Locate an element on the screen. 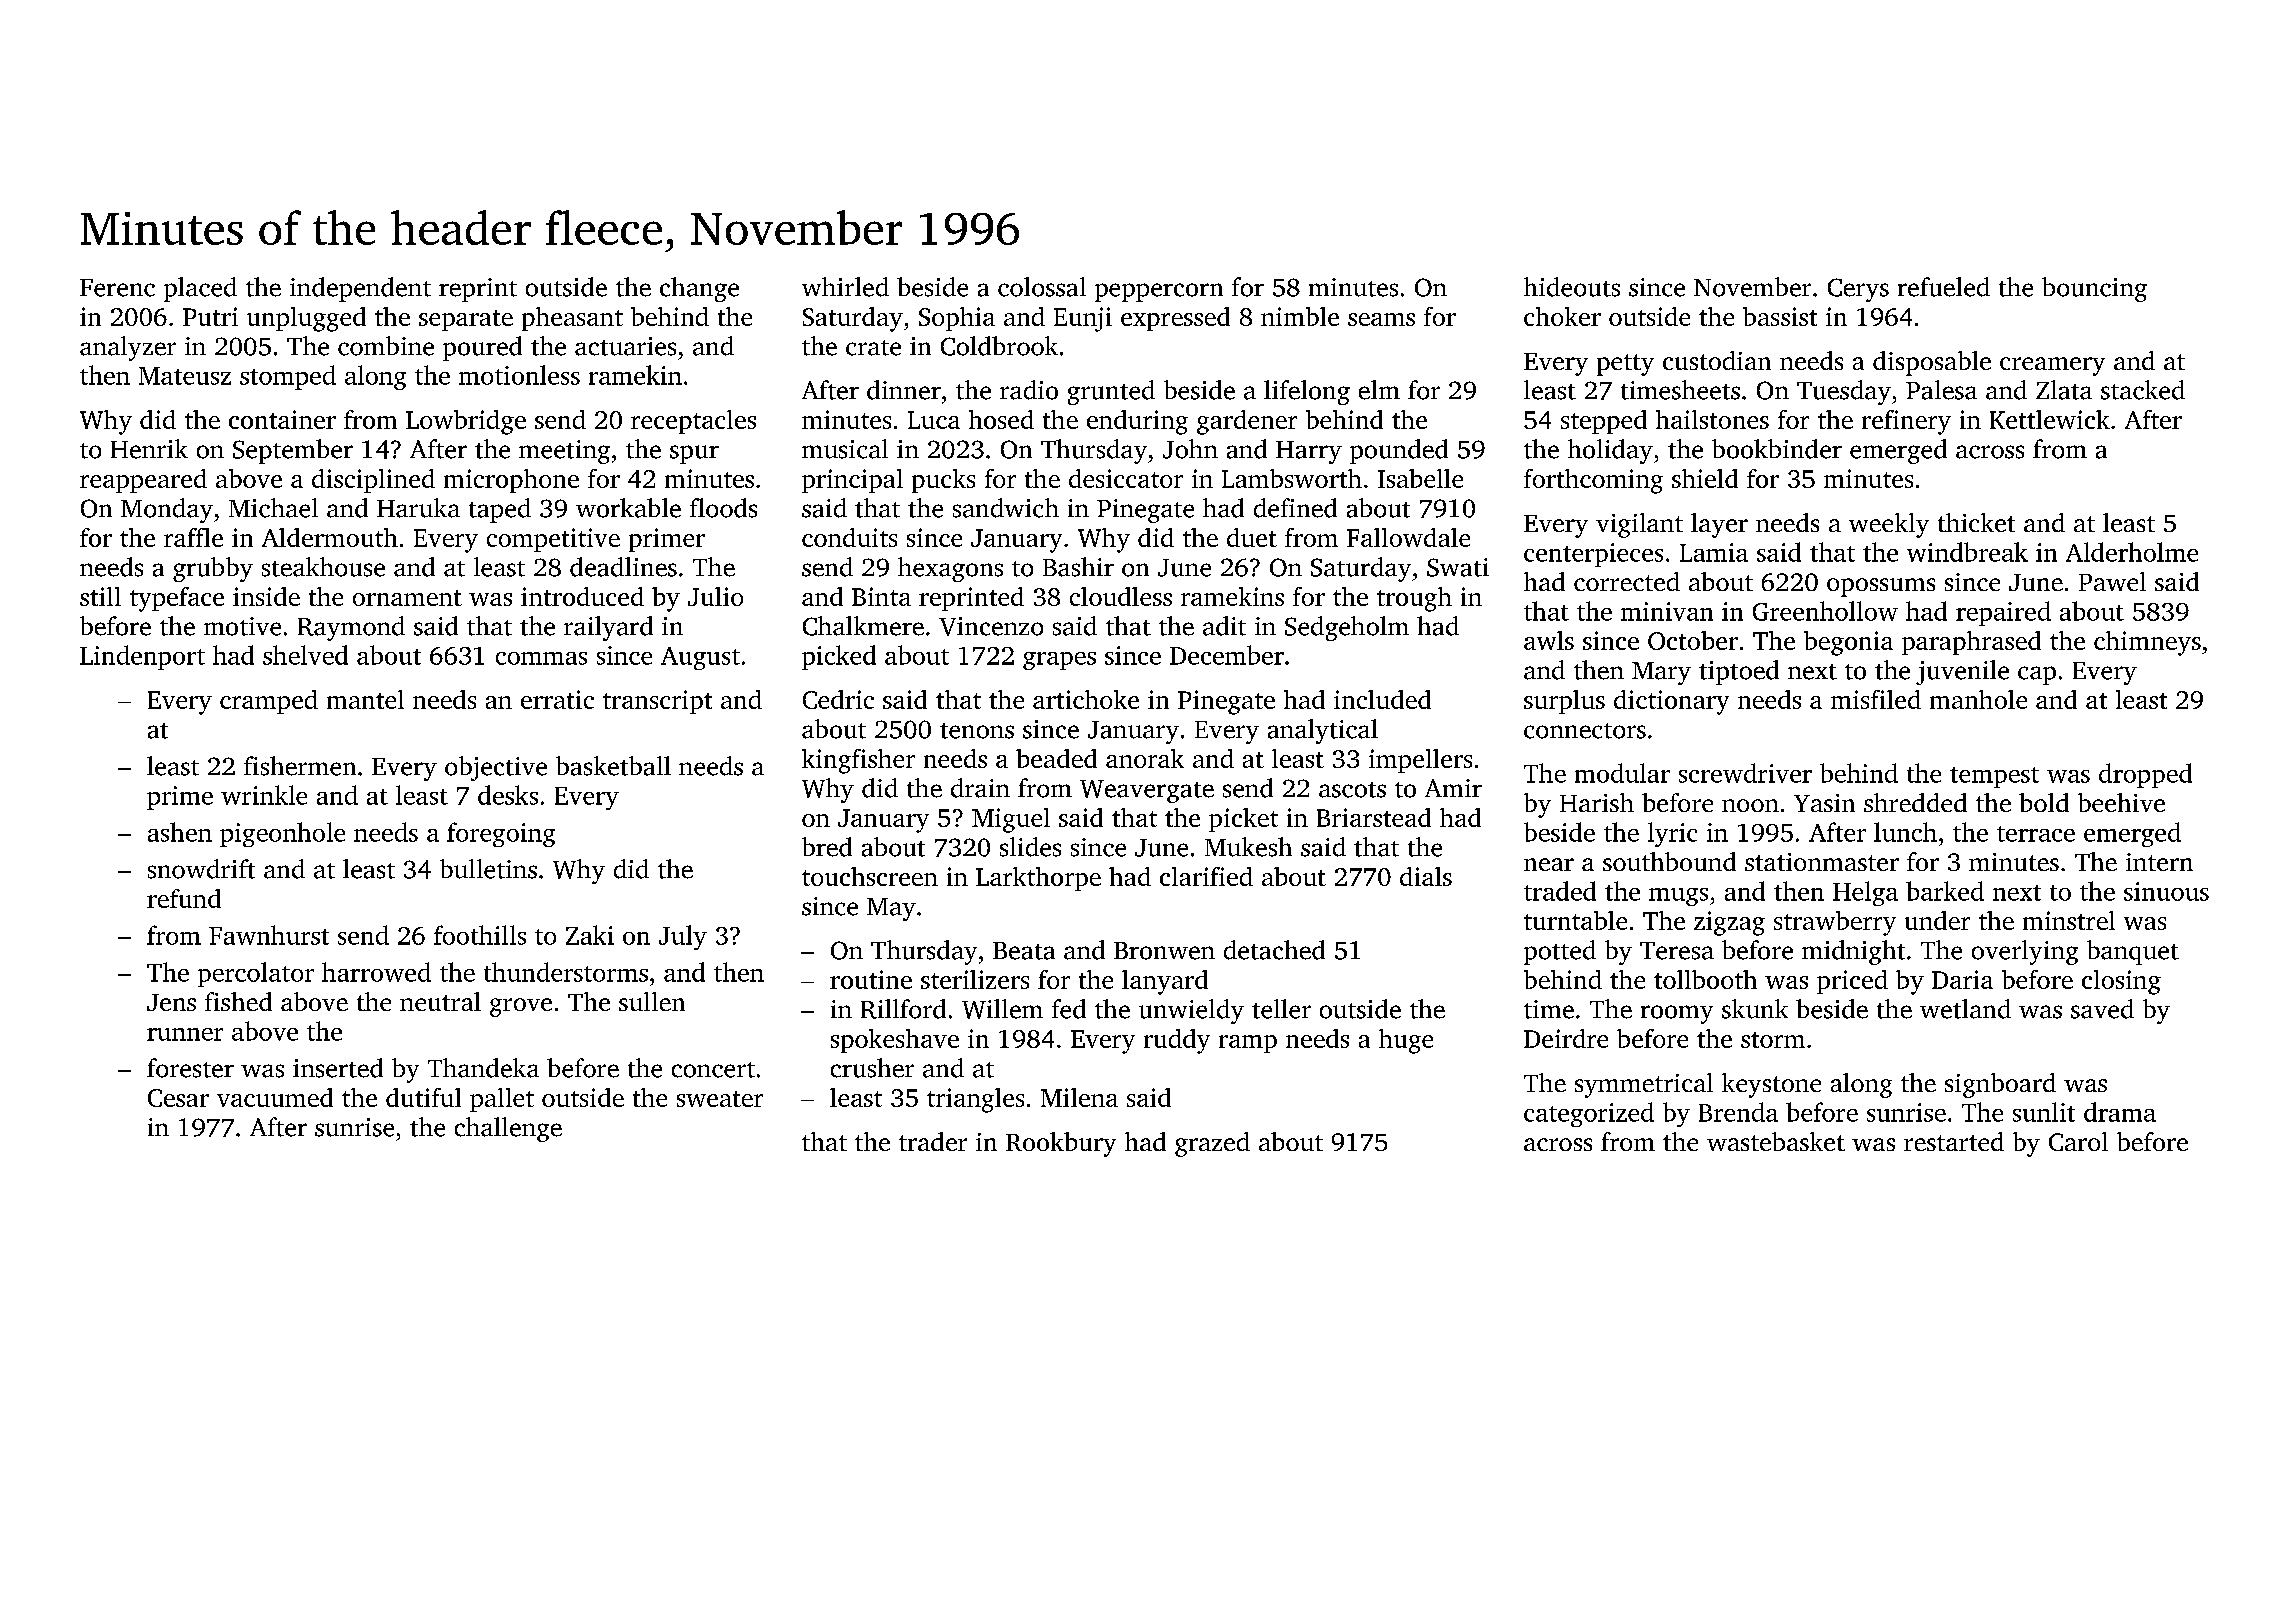 The image size is (2292, 1620). Alderholme is located at coordinates (2132, 552).
